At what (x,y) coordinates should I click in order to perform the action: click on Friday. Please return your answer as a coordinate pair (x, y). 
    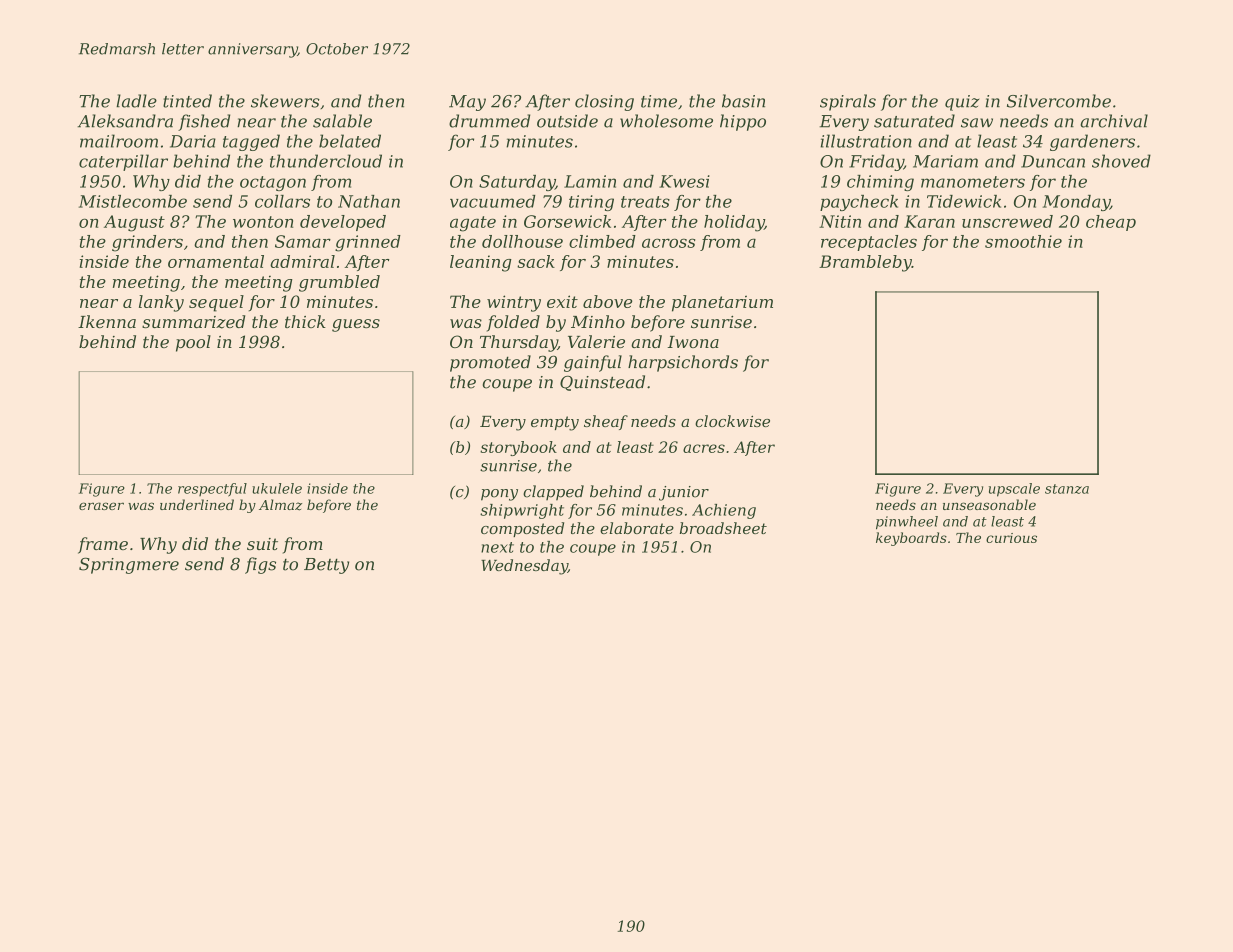
    Looking at the image, I should click on (876, 162).
